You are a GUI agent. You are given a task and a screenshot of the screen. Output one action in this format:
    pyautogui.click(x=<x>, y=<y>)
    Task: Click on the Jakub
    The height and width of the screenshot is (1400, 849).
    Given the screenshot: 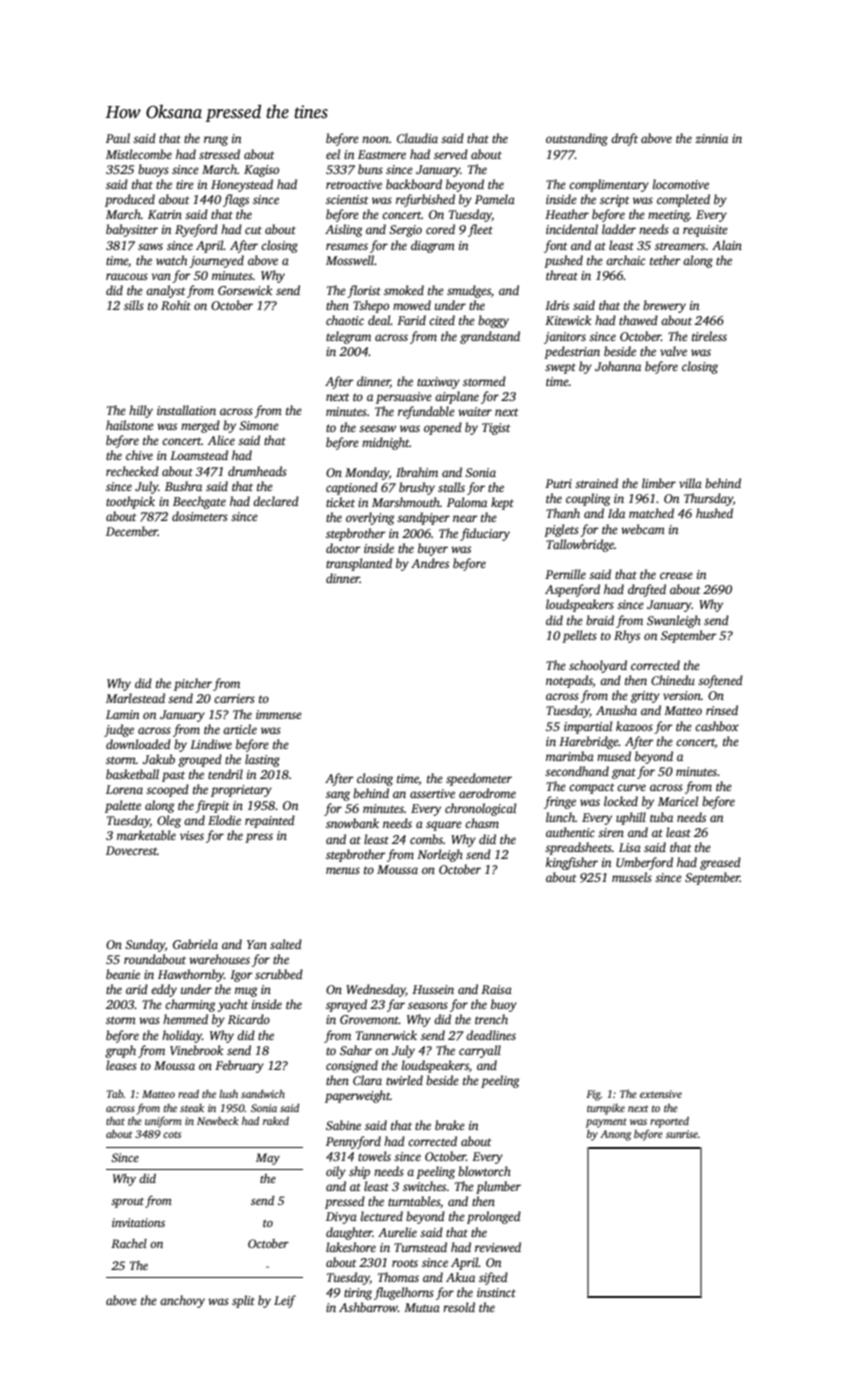 What is the action you would take?
    pyautogui.click(x=159, y=759)
